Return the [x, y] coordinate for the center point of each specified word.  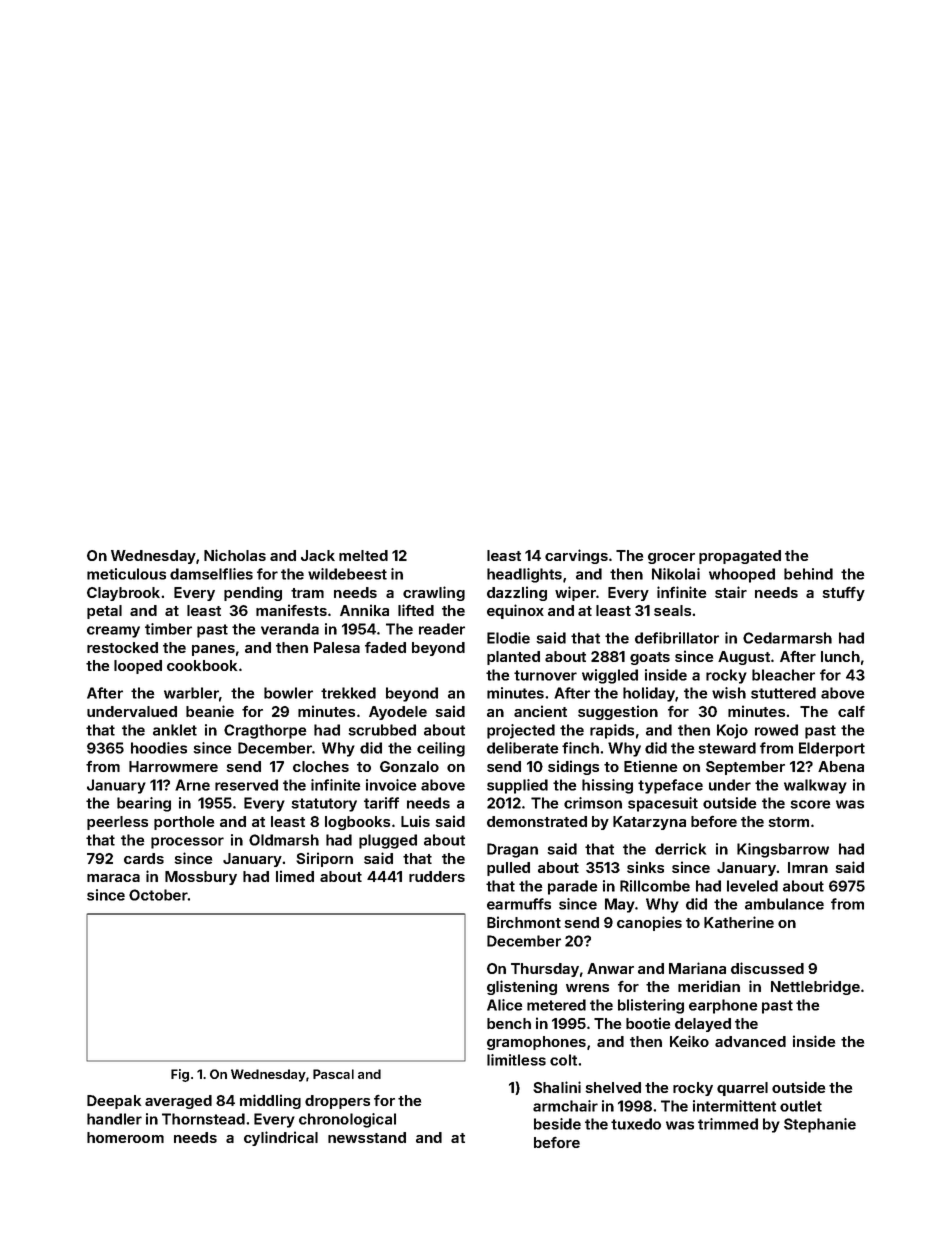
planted [513, 658]
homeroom [125, 1137]
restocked [122, 647]
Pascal [333, 1074]
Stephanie [820, 1125]
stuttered [783, 693]
